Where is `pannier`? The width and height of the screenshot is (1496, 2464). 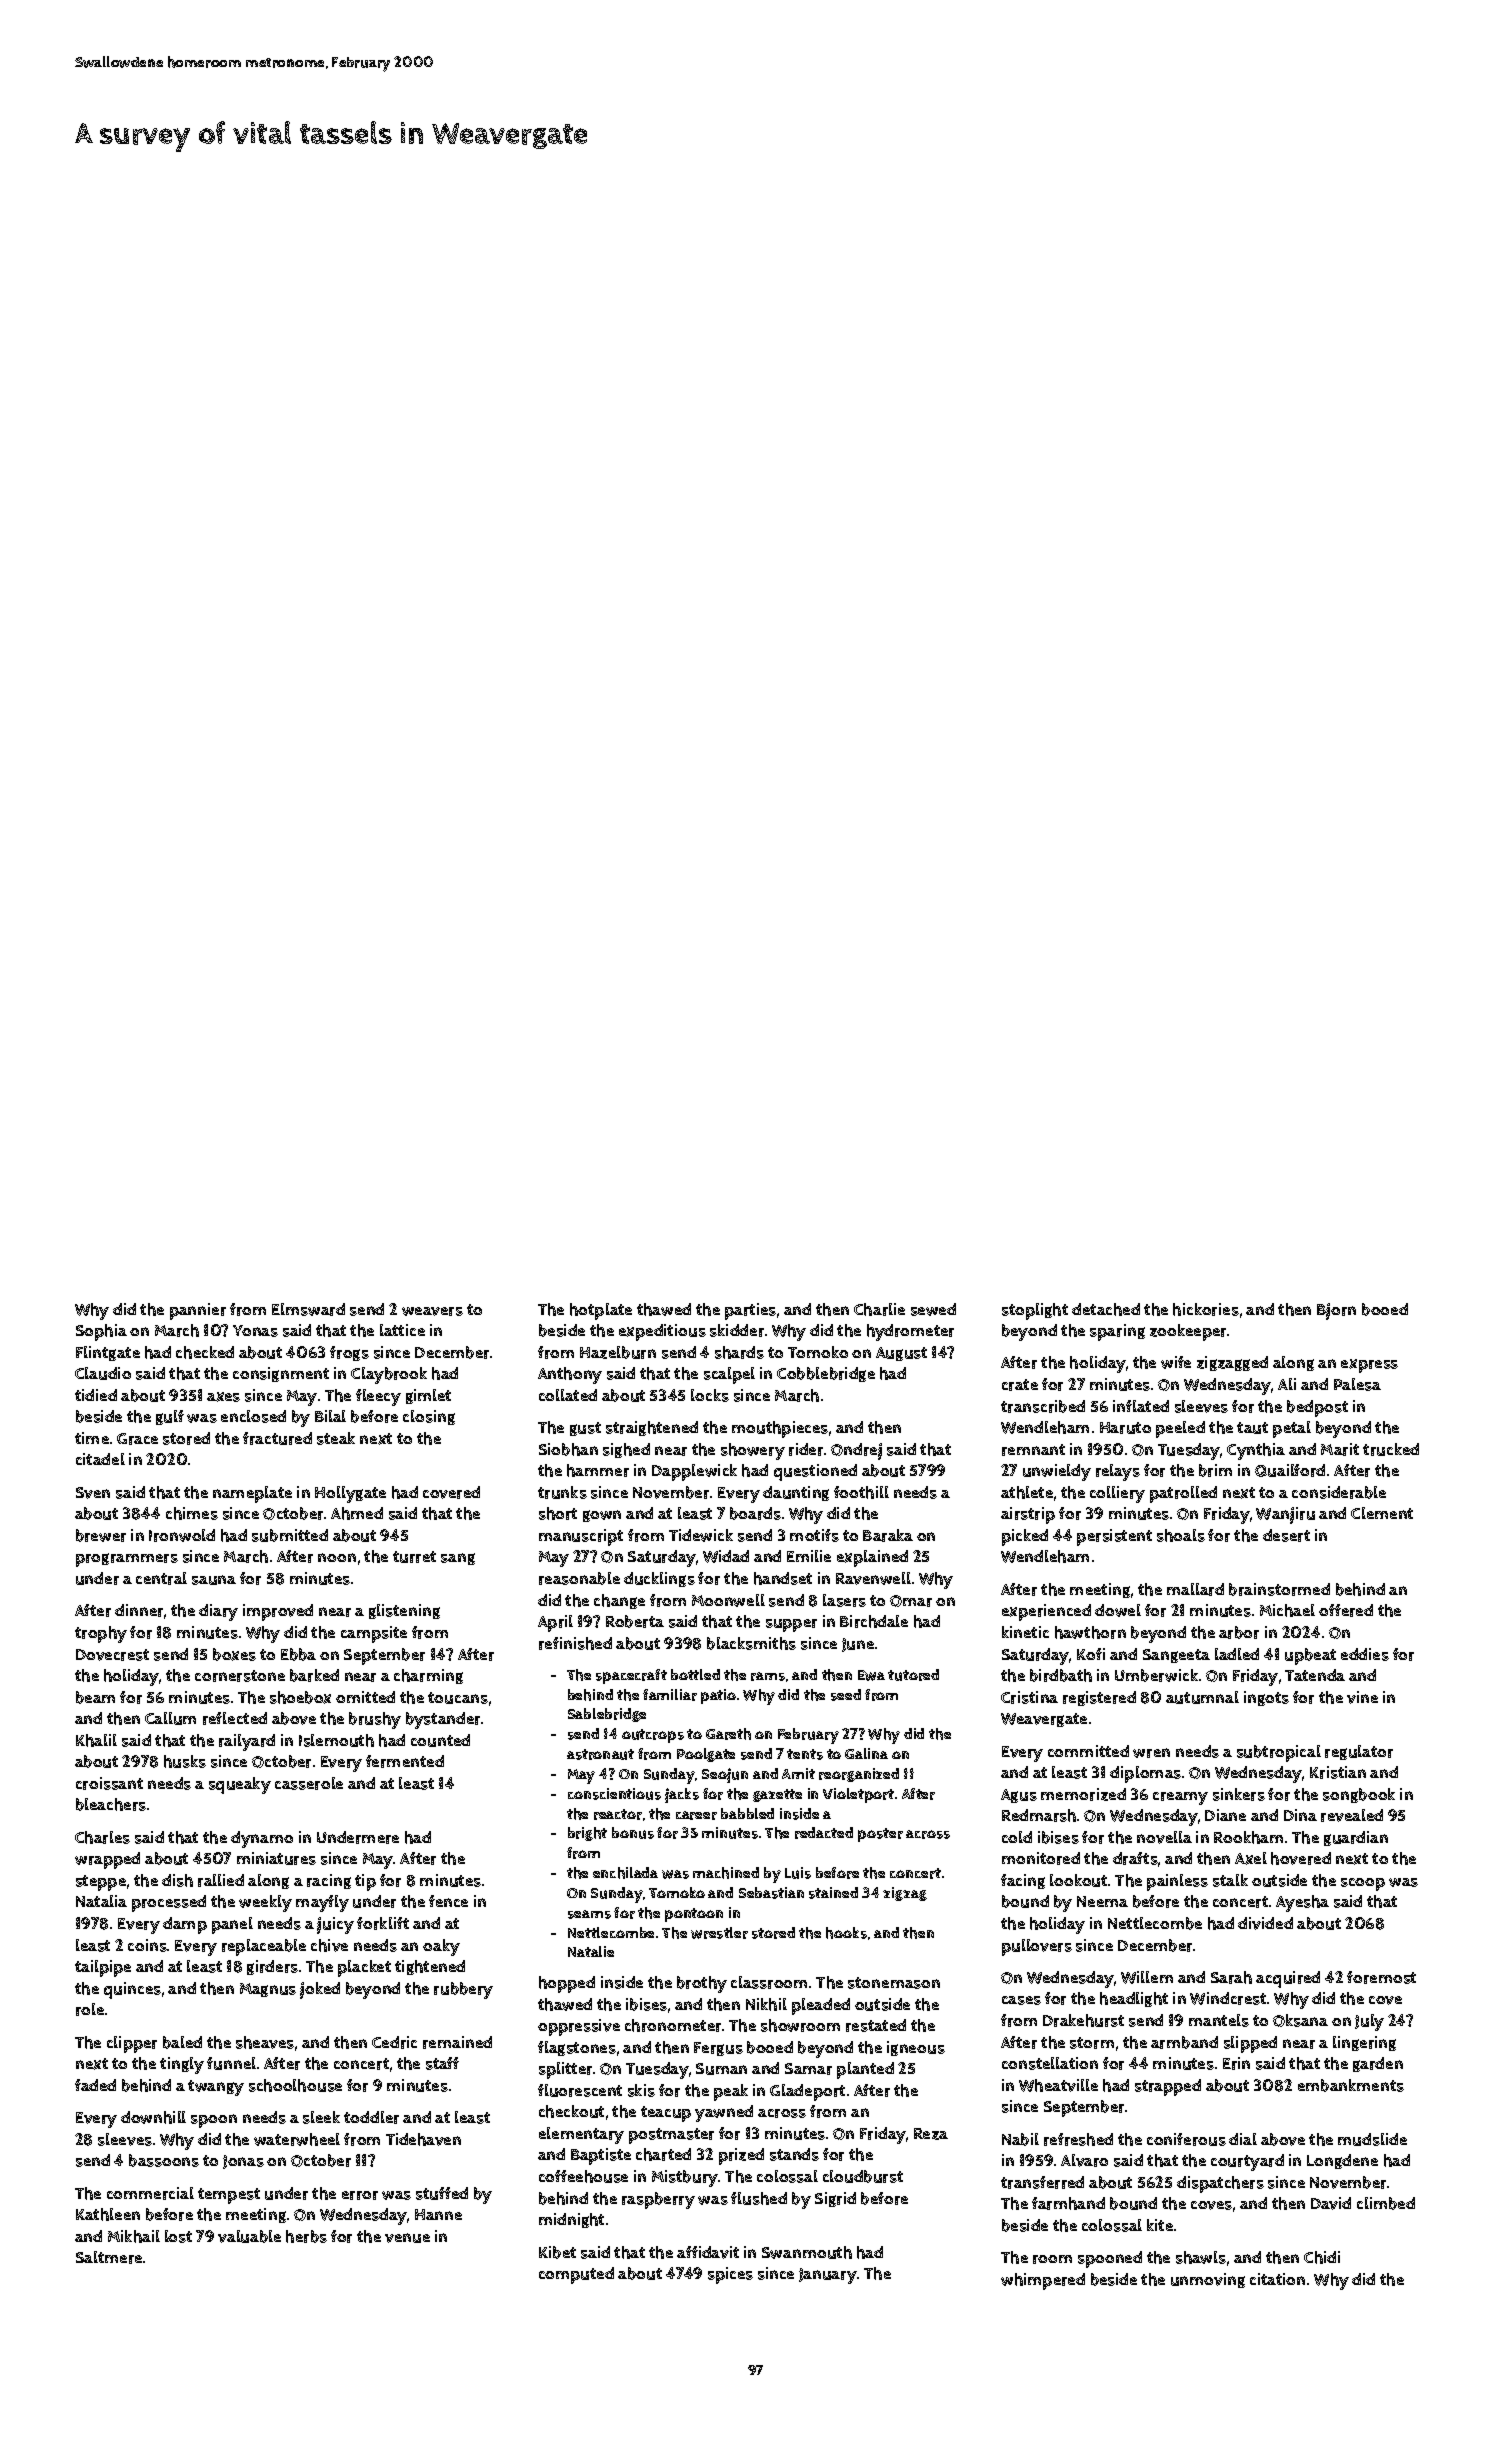 pannier is located at coordinates (198, 1311).
